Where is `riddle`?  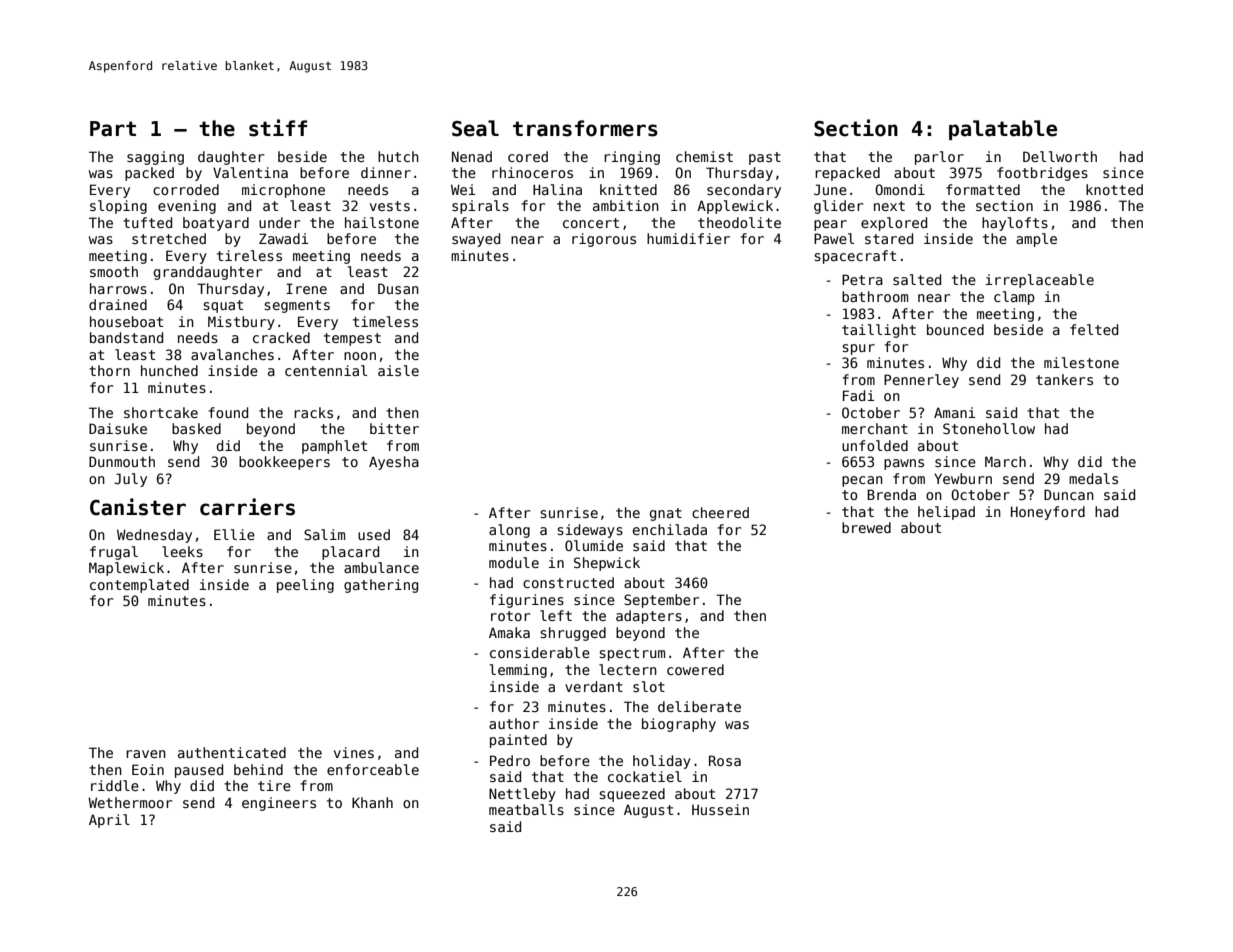 riddle is located at coordinates (115, 785).
